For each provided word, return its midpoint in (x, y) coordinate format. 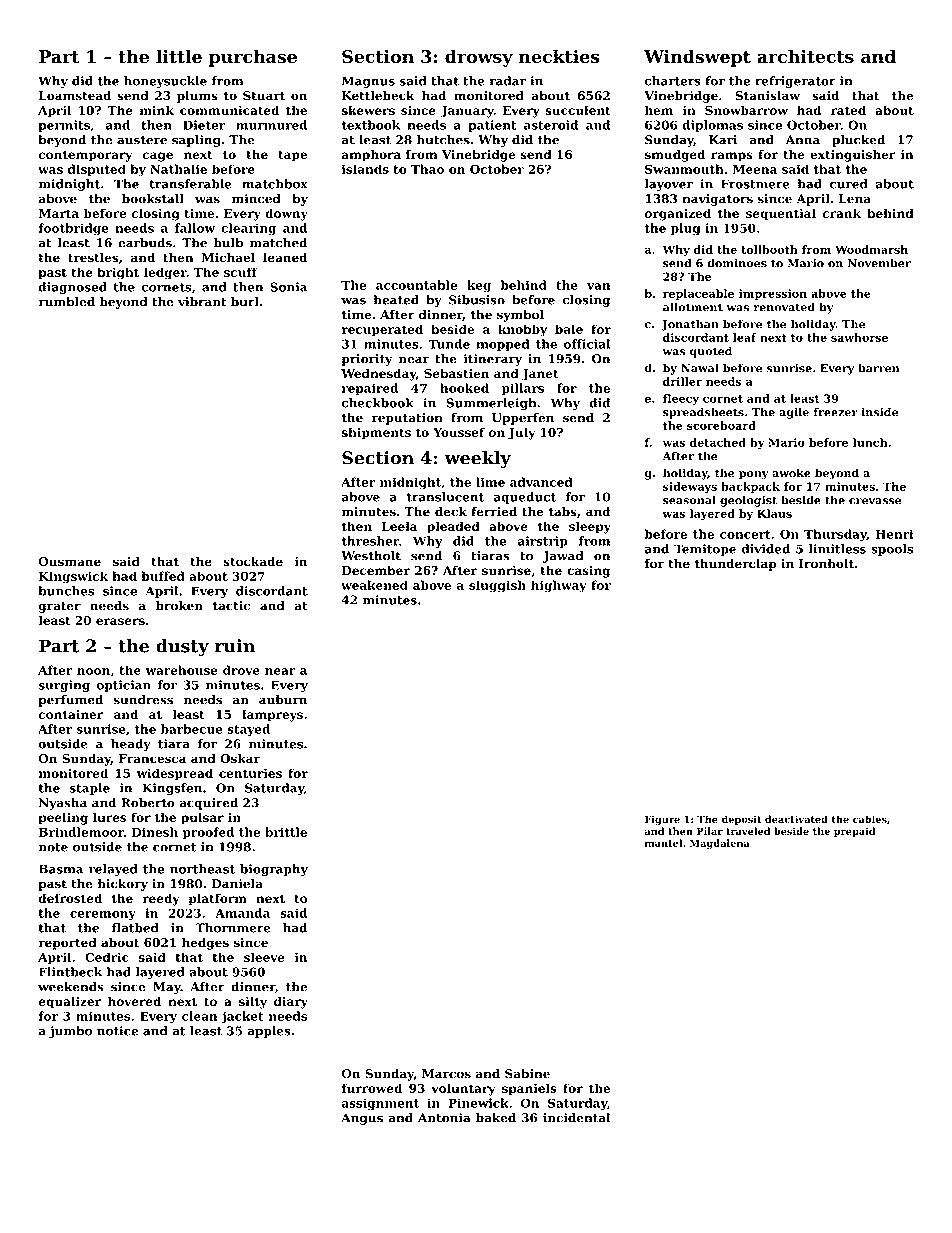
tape (293, 156)
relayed (113, 870)
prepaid (855, 832)
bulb (228, 243)
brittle (286, 832)
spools (892, 550)
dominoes (737, 263)
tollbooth (769, 249)
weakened (374, 585)
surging (64, 686)
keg (479, 286)
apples (269, 1032)
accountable (416, 285)
